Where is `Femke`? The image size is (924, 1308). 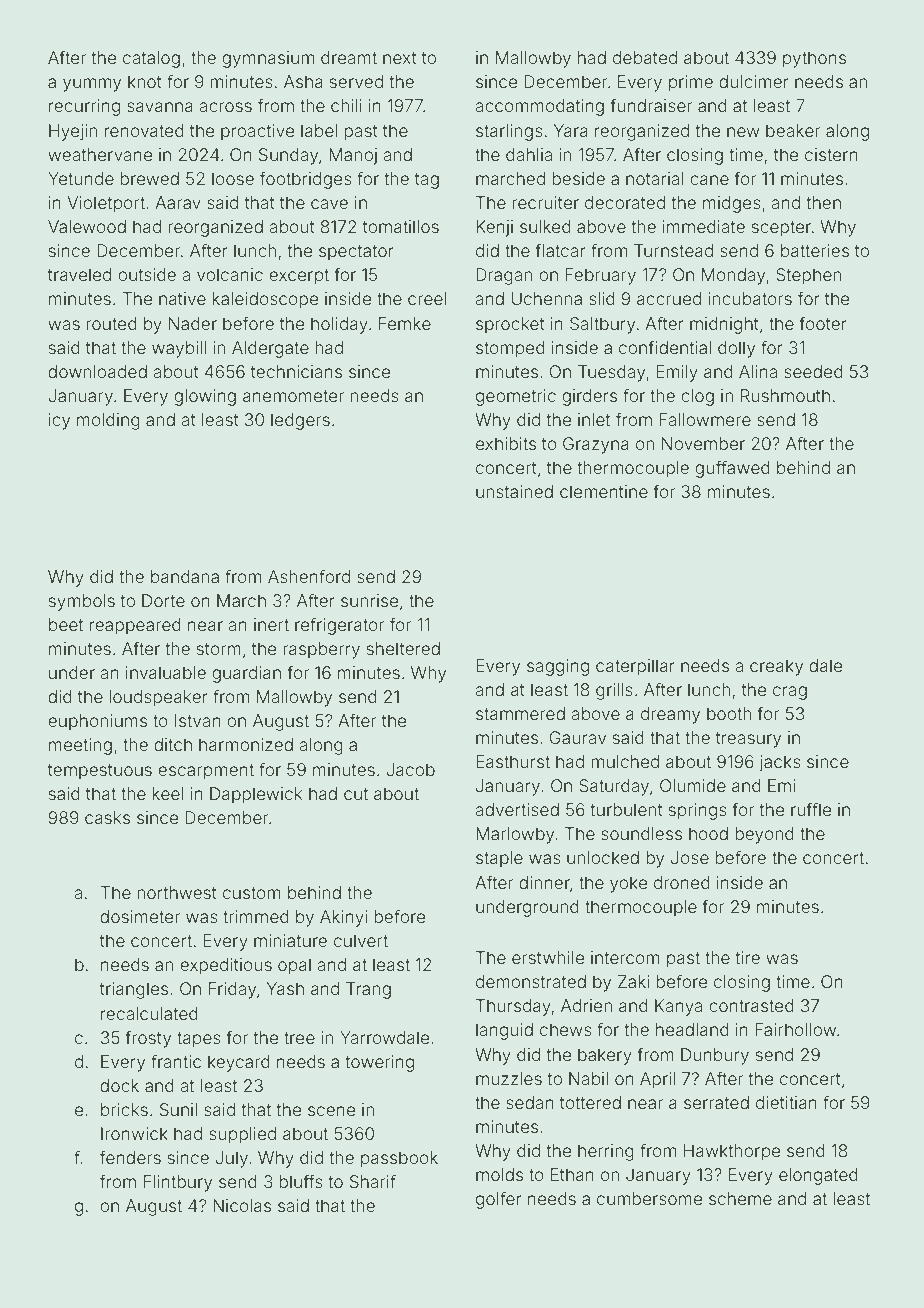
Femke is located at coordinates (405, 323).
